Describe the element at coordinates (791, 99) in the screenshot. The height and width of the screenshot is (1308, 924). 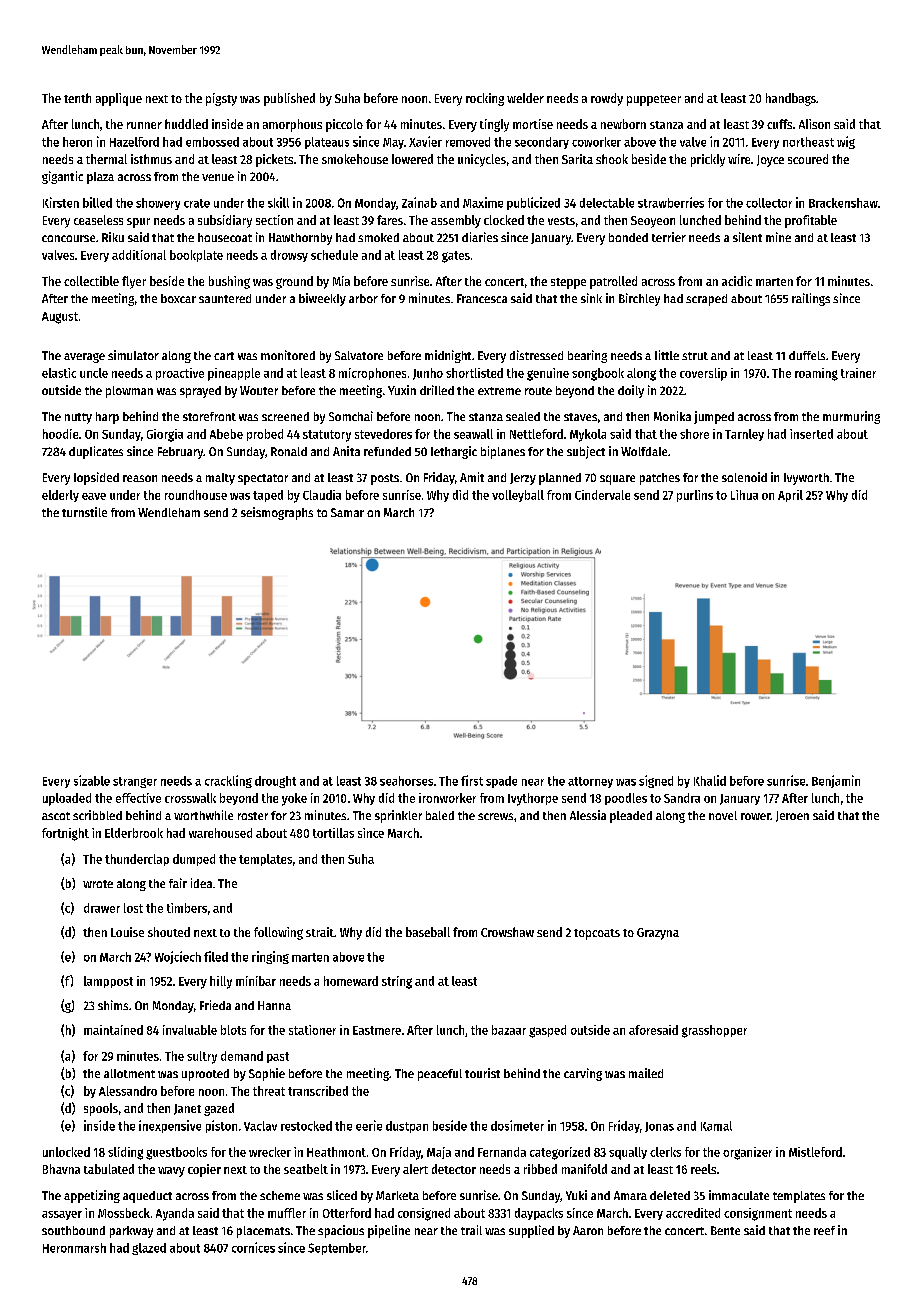
I see `handbags` at that location.
